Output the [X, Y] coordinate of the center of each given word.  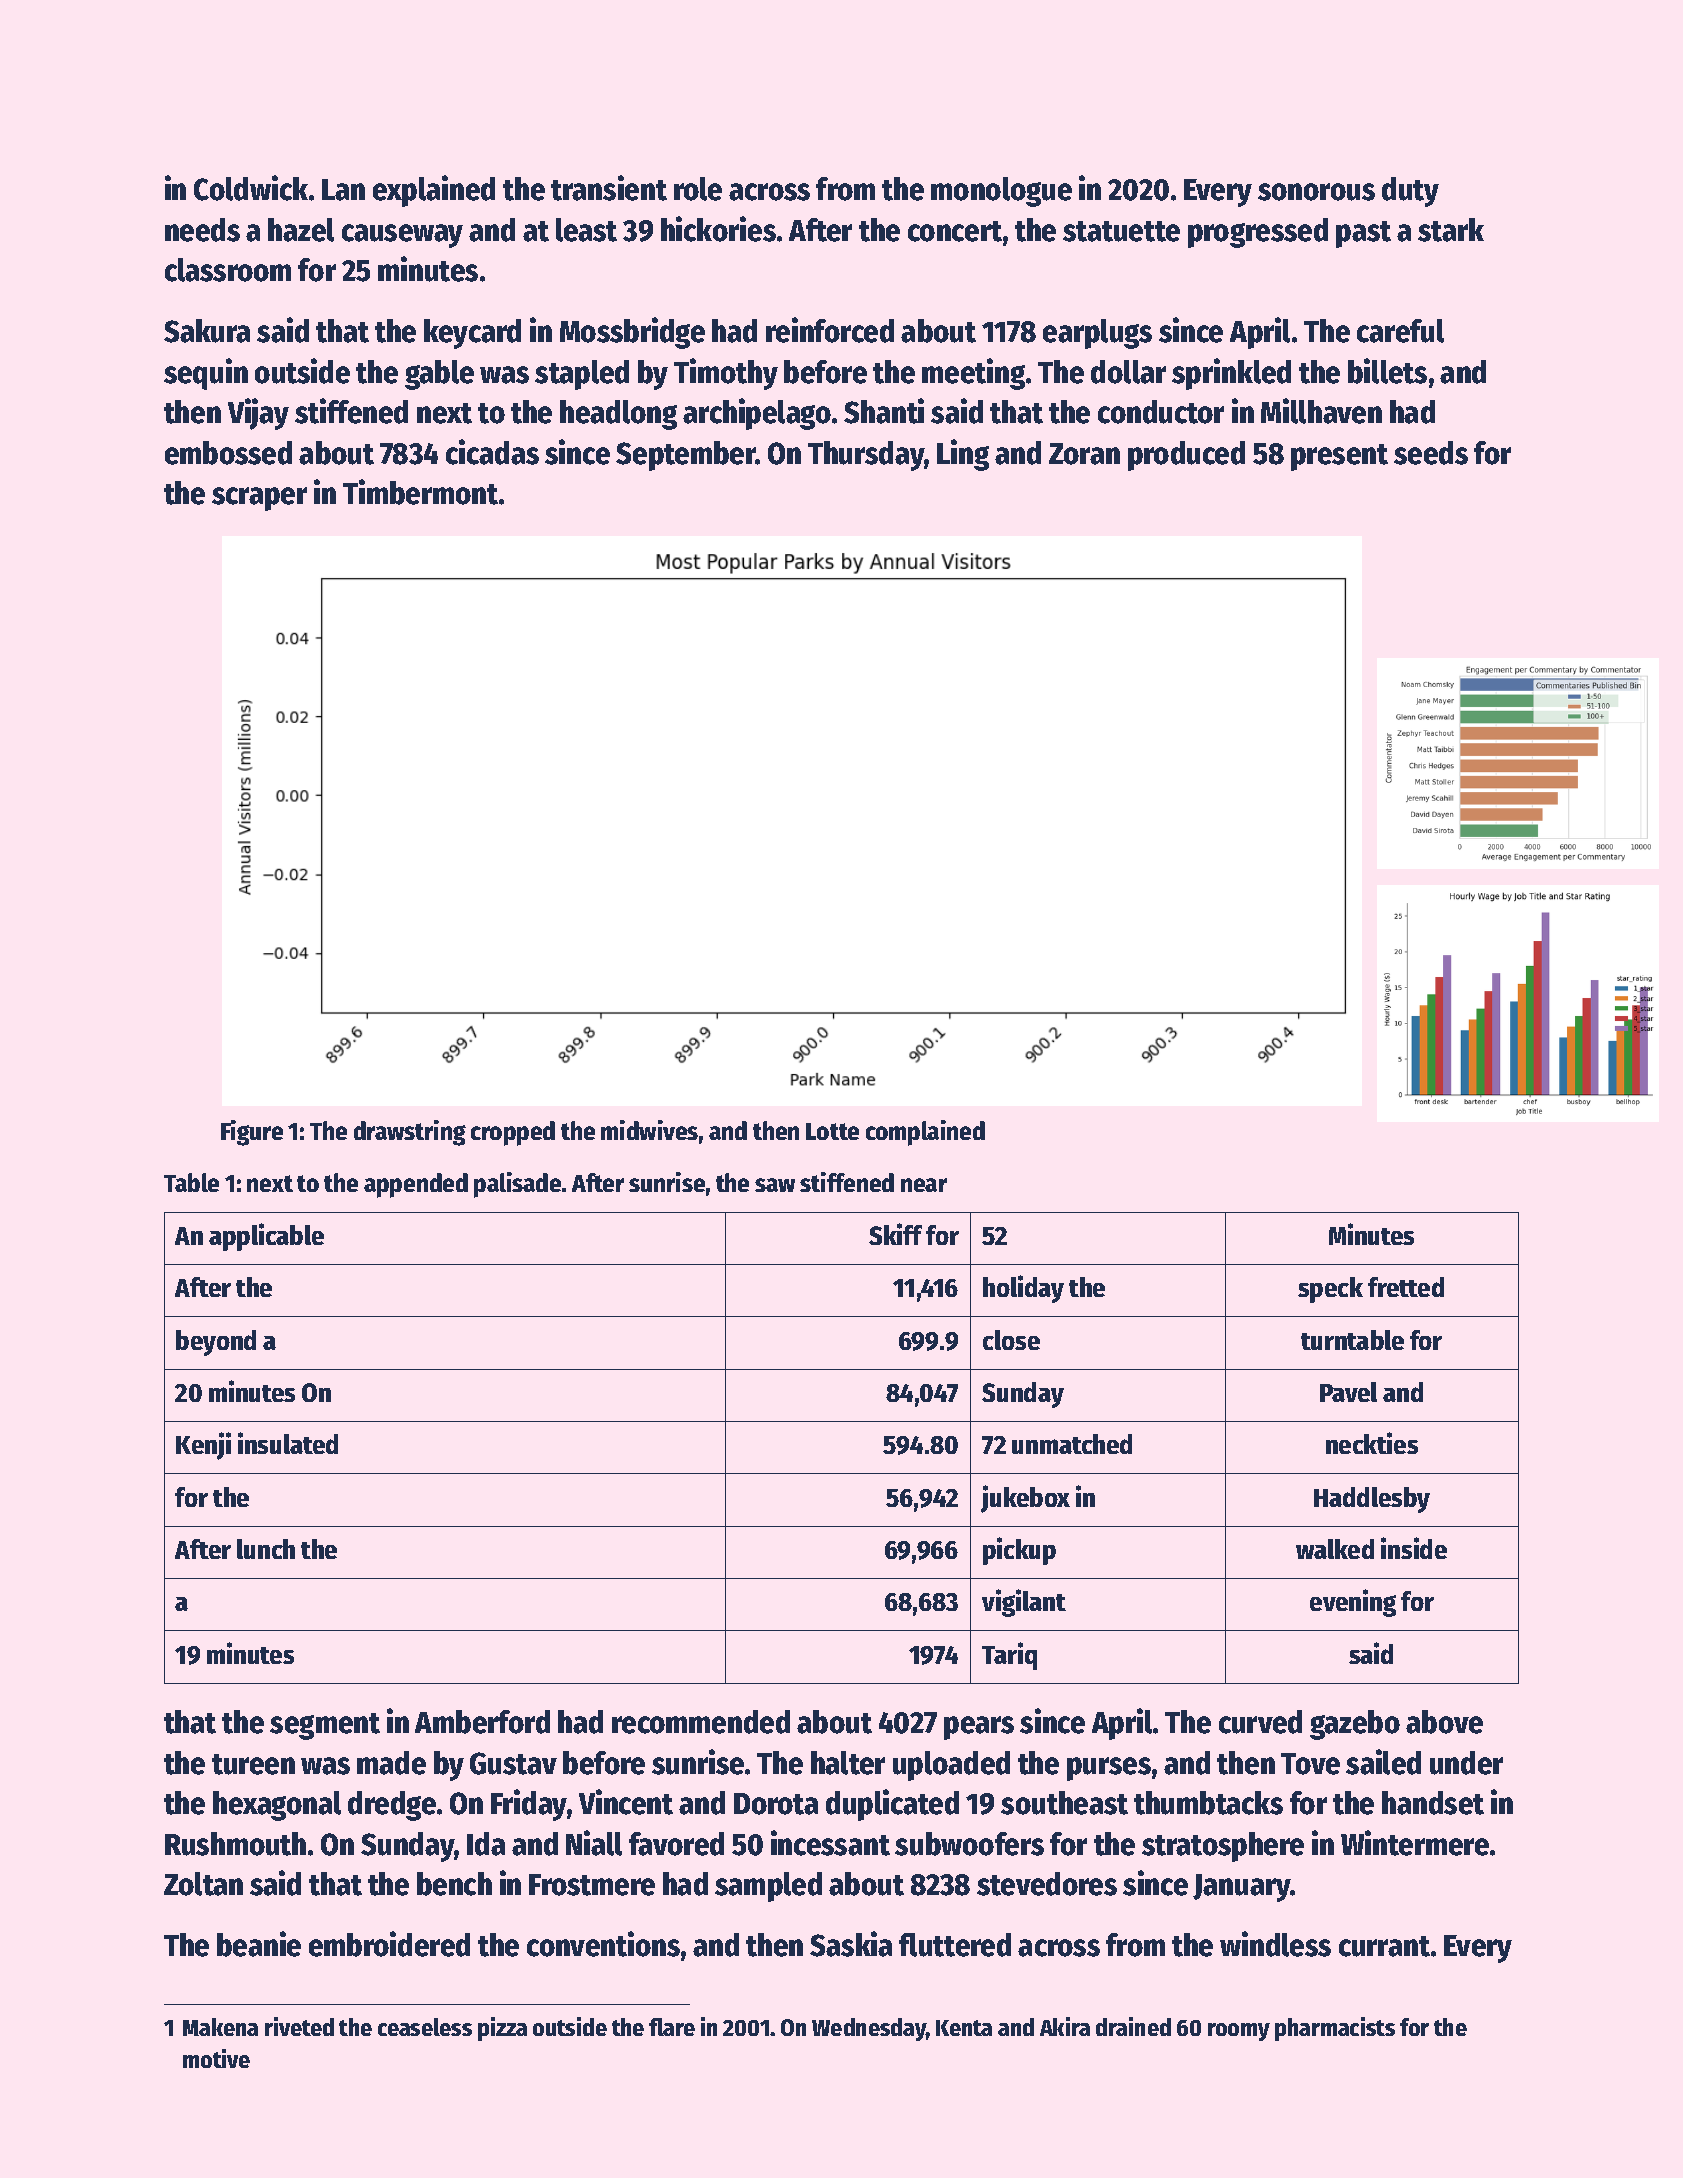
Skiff [895, 1234]
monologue [1001, 192]
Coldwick [251, 188]
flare [672, 2027]
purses [1109, 1769]
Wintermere [1415, 1843]
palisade [517, 1185]
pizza [502, 2029]
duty [1410, 192]
